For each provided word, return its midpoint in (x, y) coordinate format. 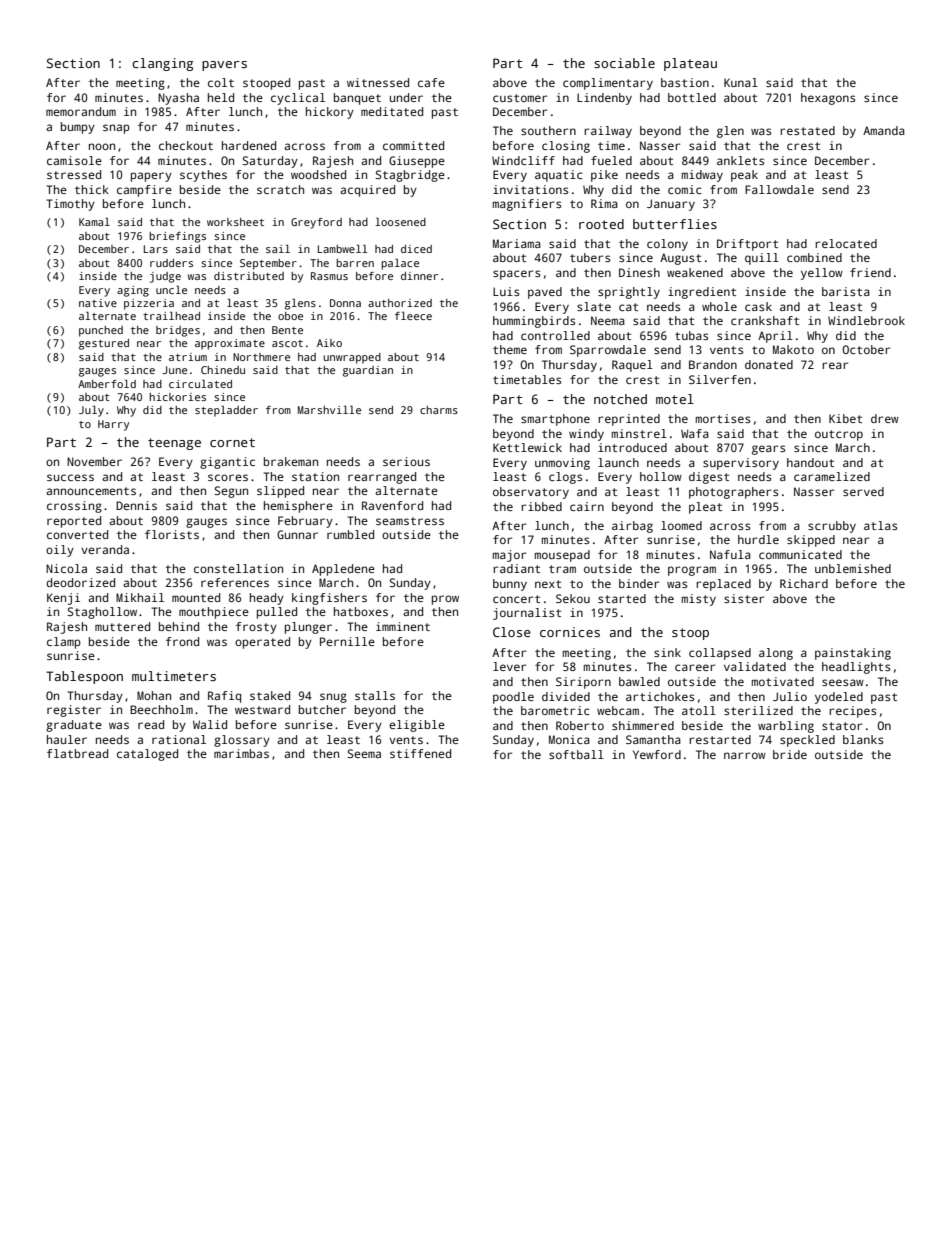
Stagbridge (410, 176)
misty (699, 600)
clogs (565, 478)
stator (842, 726)
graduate (74, 726)
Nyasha (178, 99)
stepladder (226, 411)
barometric (555, 710)
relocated (846, 243)
